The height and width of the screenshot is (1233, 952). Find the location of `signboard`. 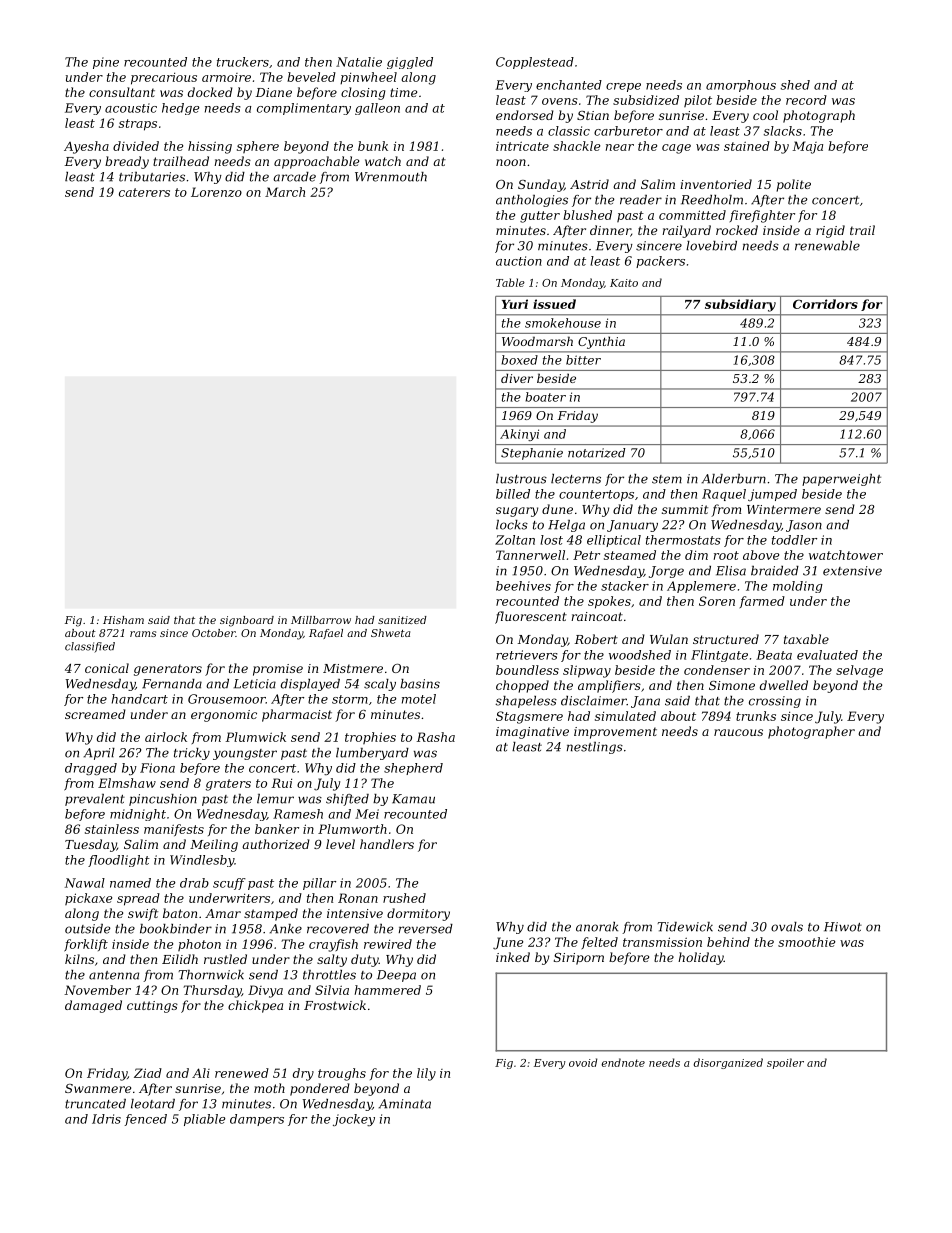

signboard is located at coordinates (247, 621).
